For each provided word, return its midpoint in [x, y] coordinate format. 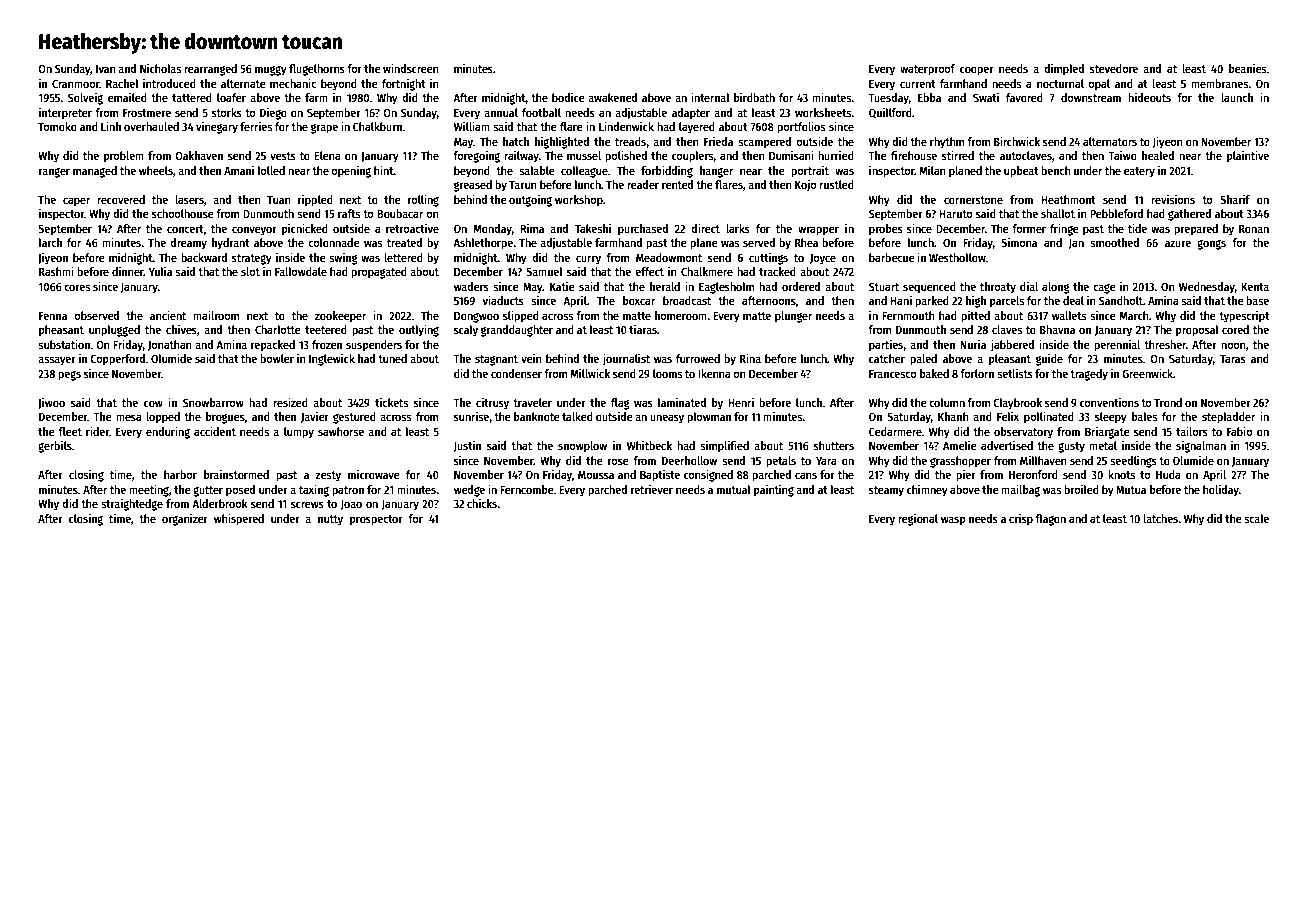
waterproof [927, 70]
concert [185, 229]
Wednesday [1207, 288]
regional [918, 519]
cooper [977, 71]
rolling [423, 200]
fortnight [404, 84]
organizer [185, 519]
